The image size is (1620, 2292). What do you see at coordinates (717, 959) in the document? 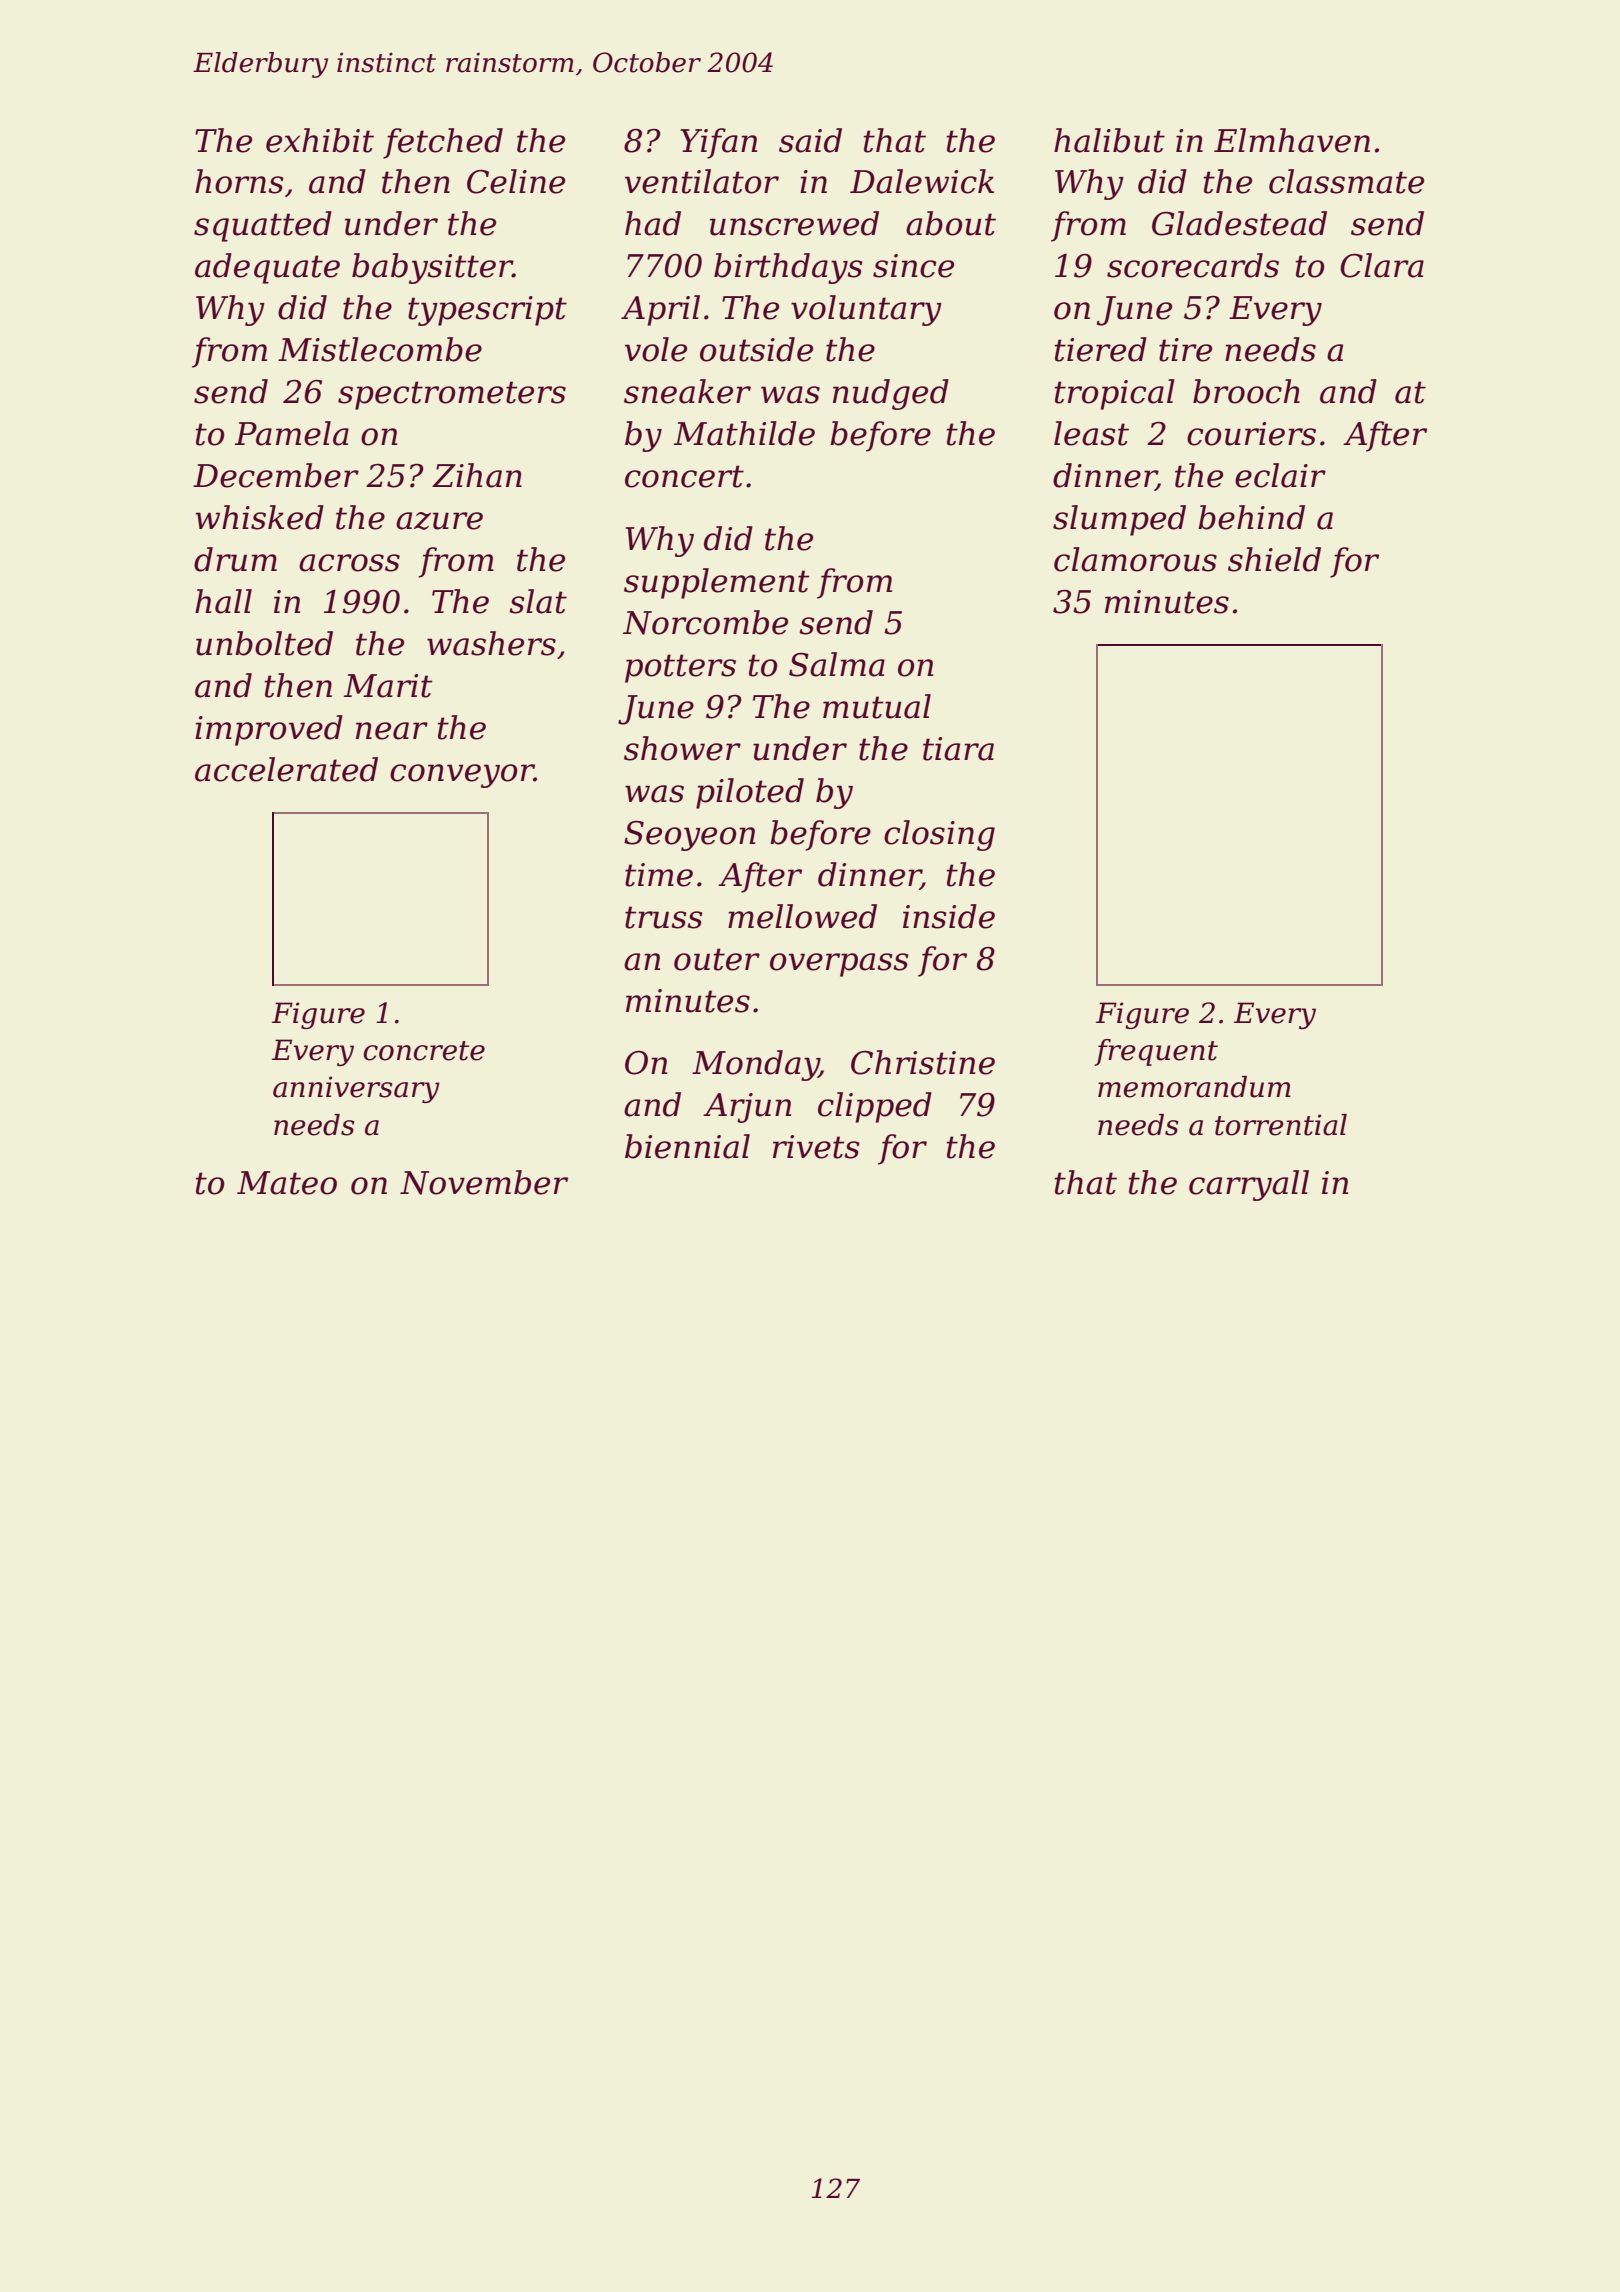
I see `outer` at bounding box center [717, 959].
